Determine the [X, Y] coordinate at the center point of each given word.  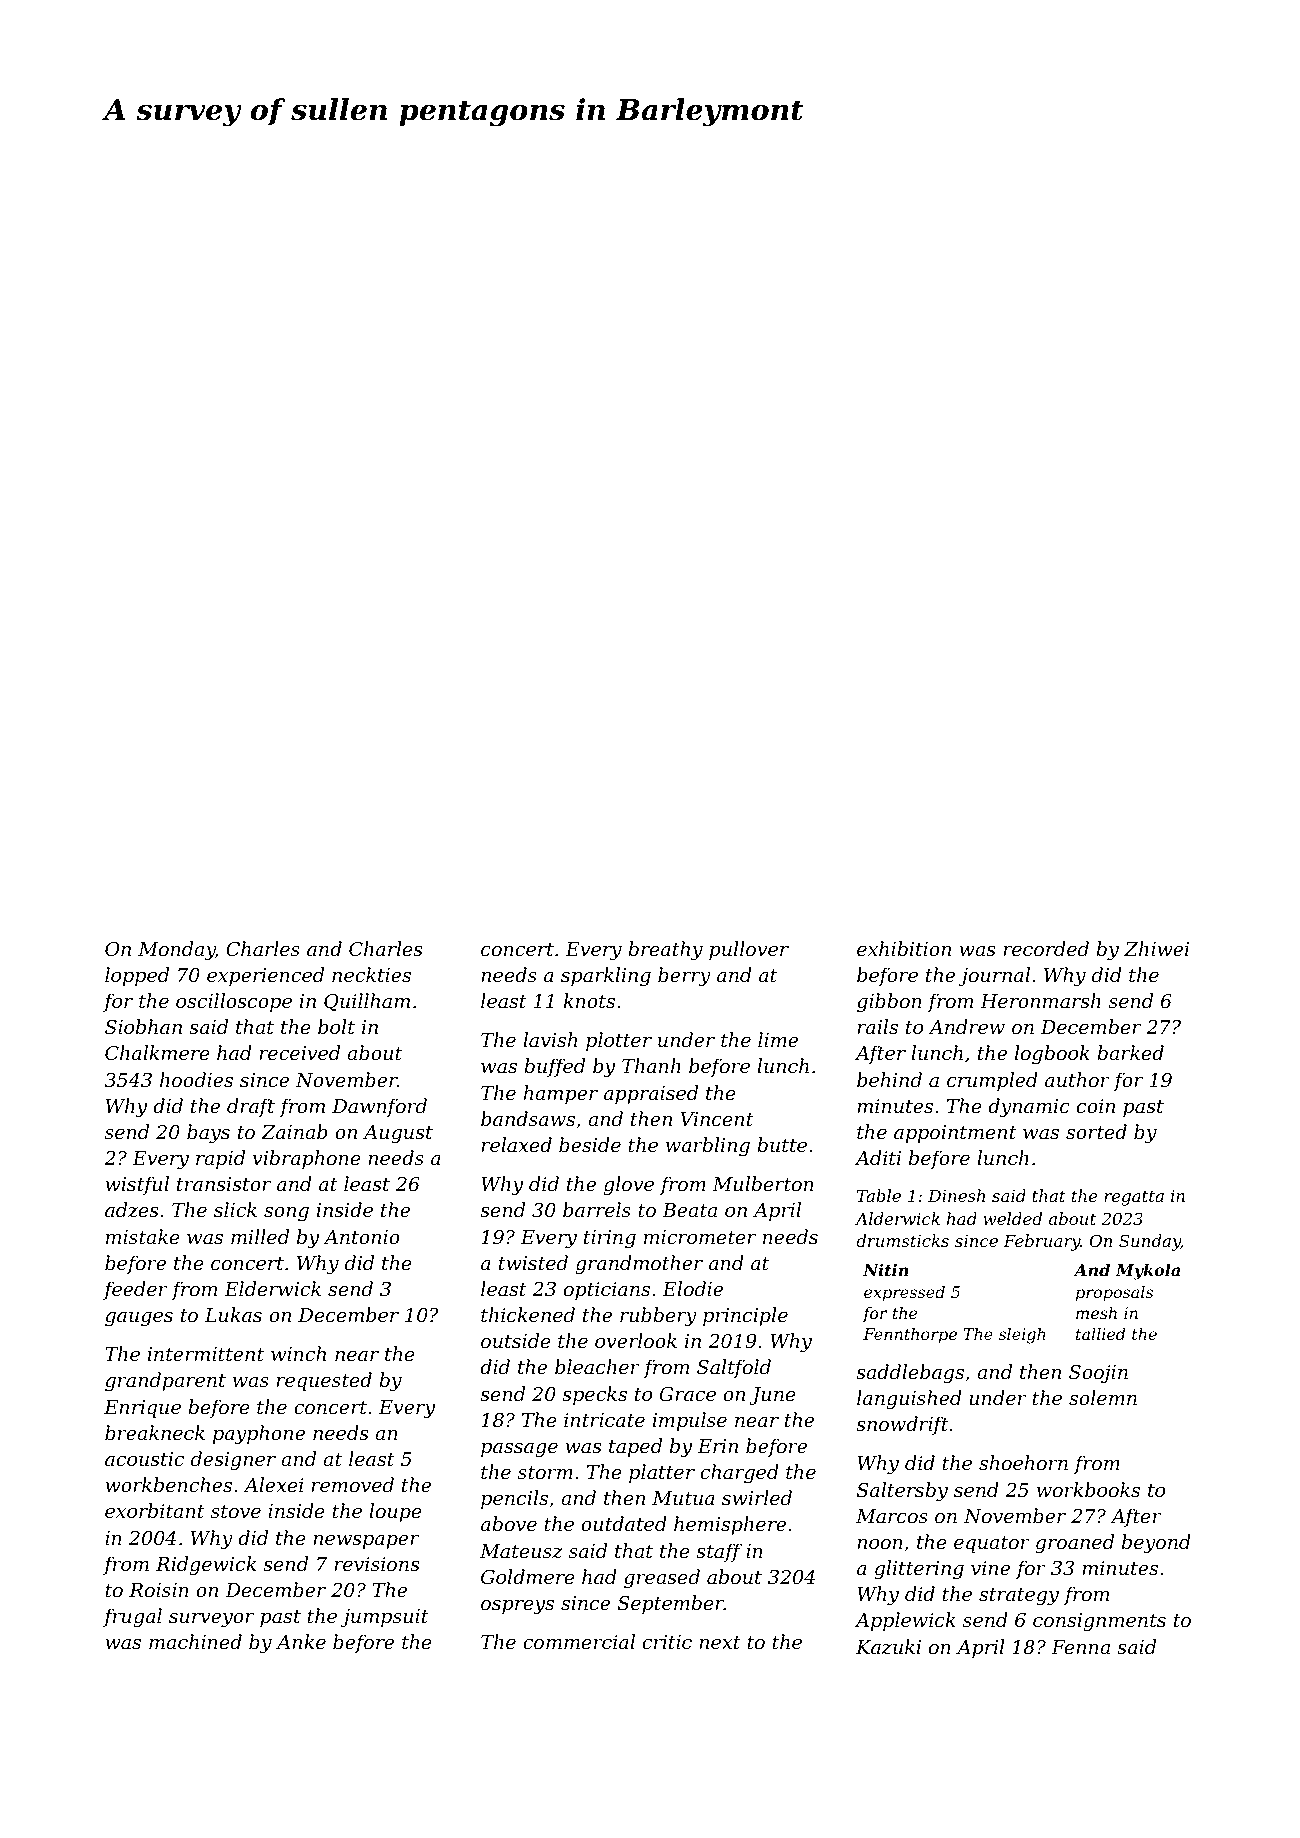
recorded [1046, 948]
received [299, 1052]
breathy [665, 950]
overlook [636, 1340]
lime [778, 1039]
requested [324, 1381]
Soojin [1098, 1374]
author [1077, 1079]
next [720, 1642]
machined [195, 1641]
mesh [1096, 1313]
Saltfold [734, 1368]
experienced [265, 976]
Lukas [233, 1314]
